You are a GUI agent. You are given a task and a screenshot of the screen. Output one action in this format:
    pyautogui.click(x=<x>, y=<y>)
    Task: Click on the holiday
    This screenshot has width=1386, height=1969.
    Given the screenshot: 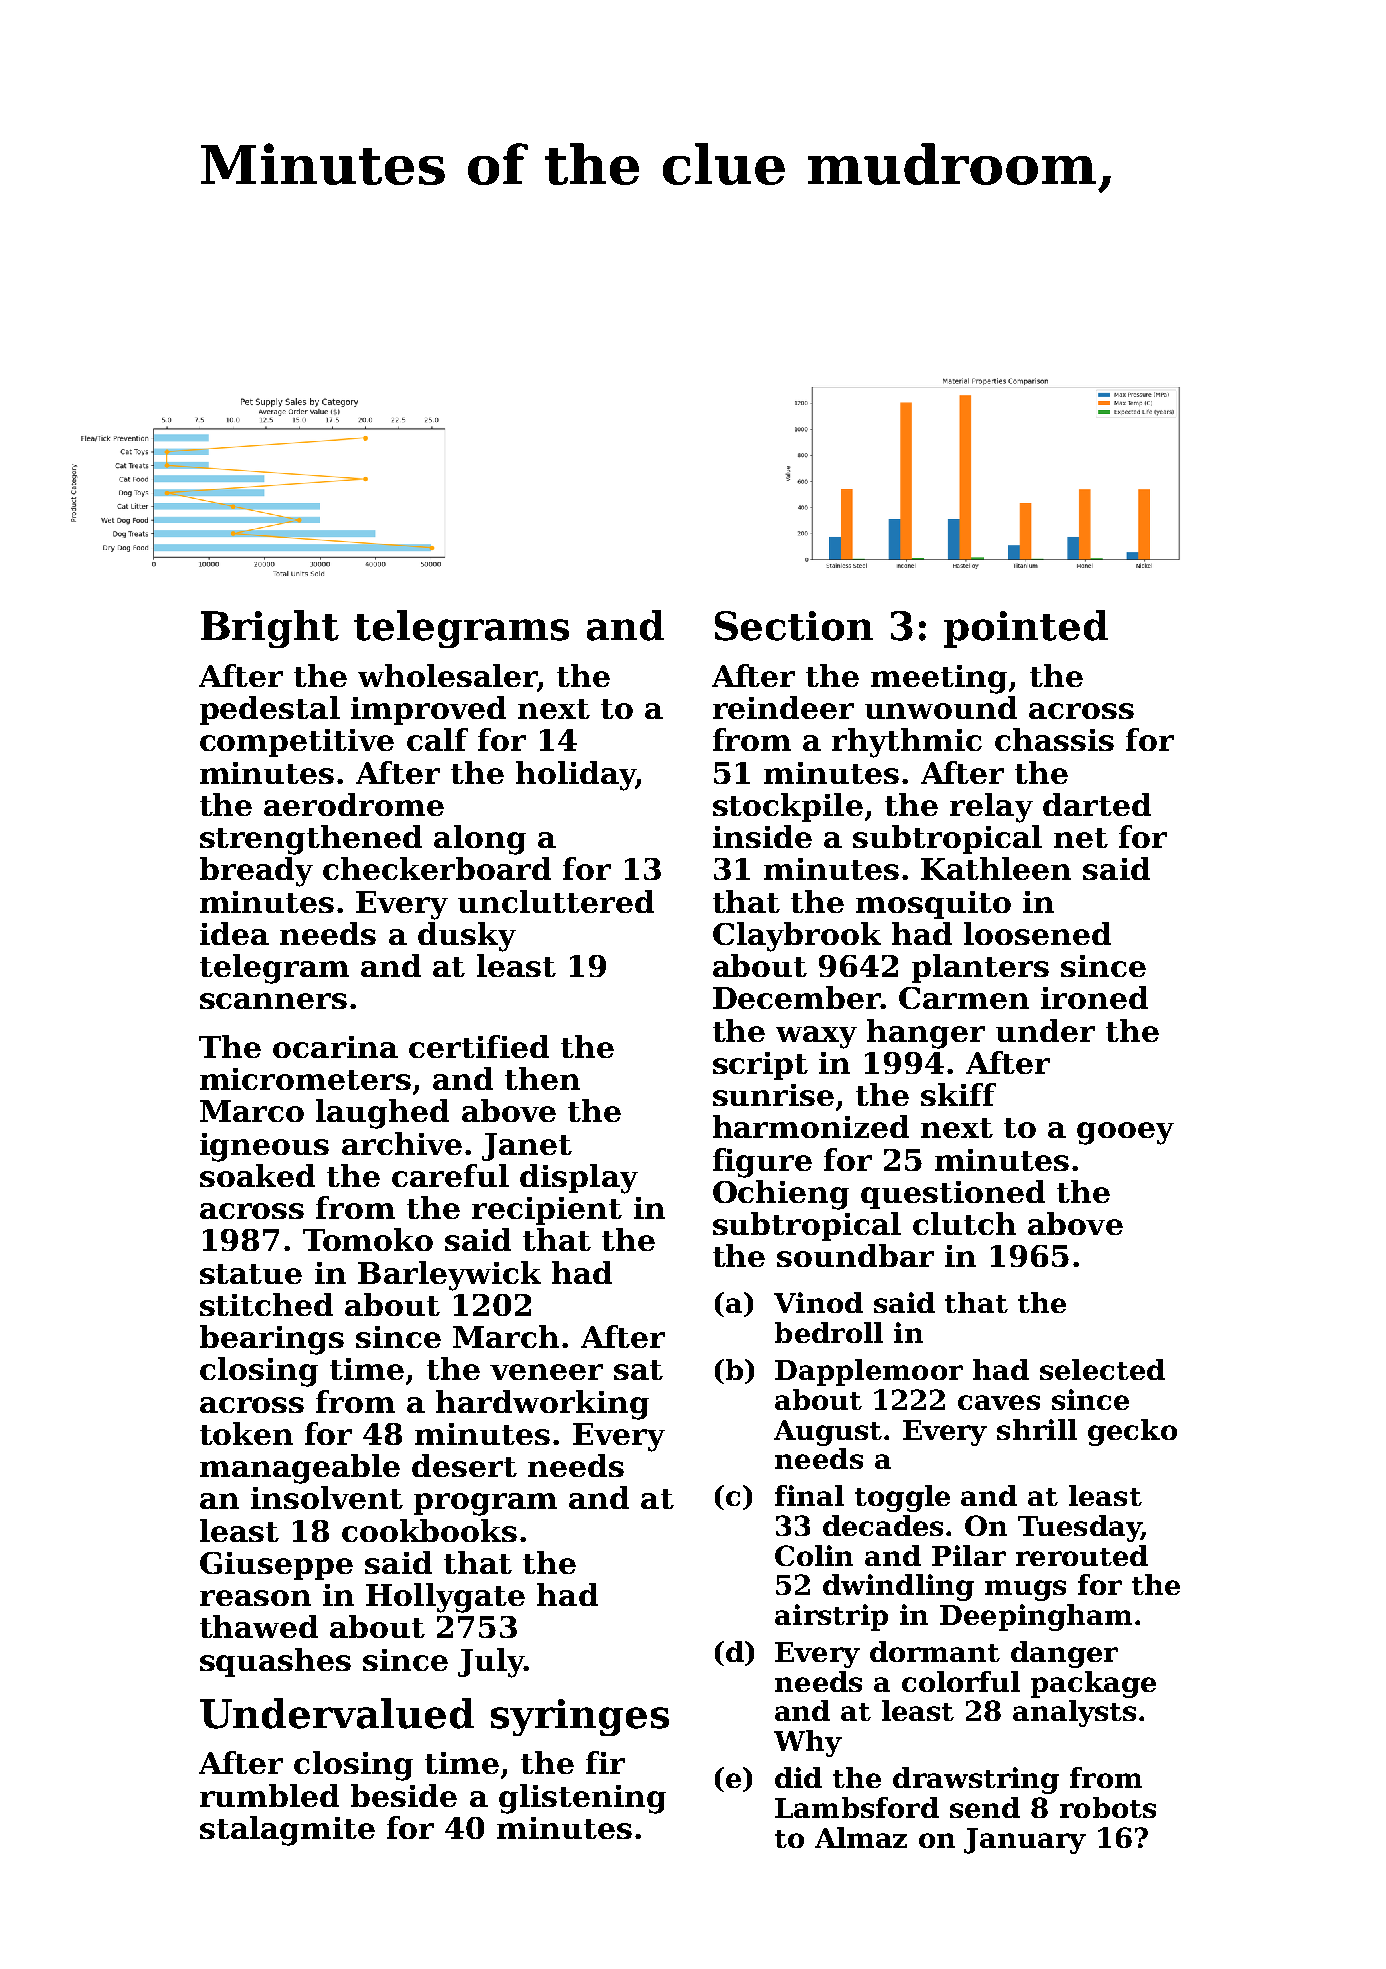 What is the action you would take?
    pyautogui.click(x=576, y=776)
